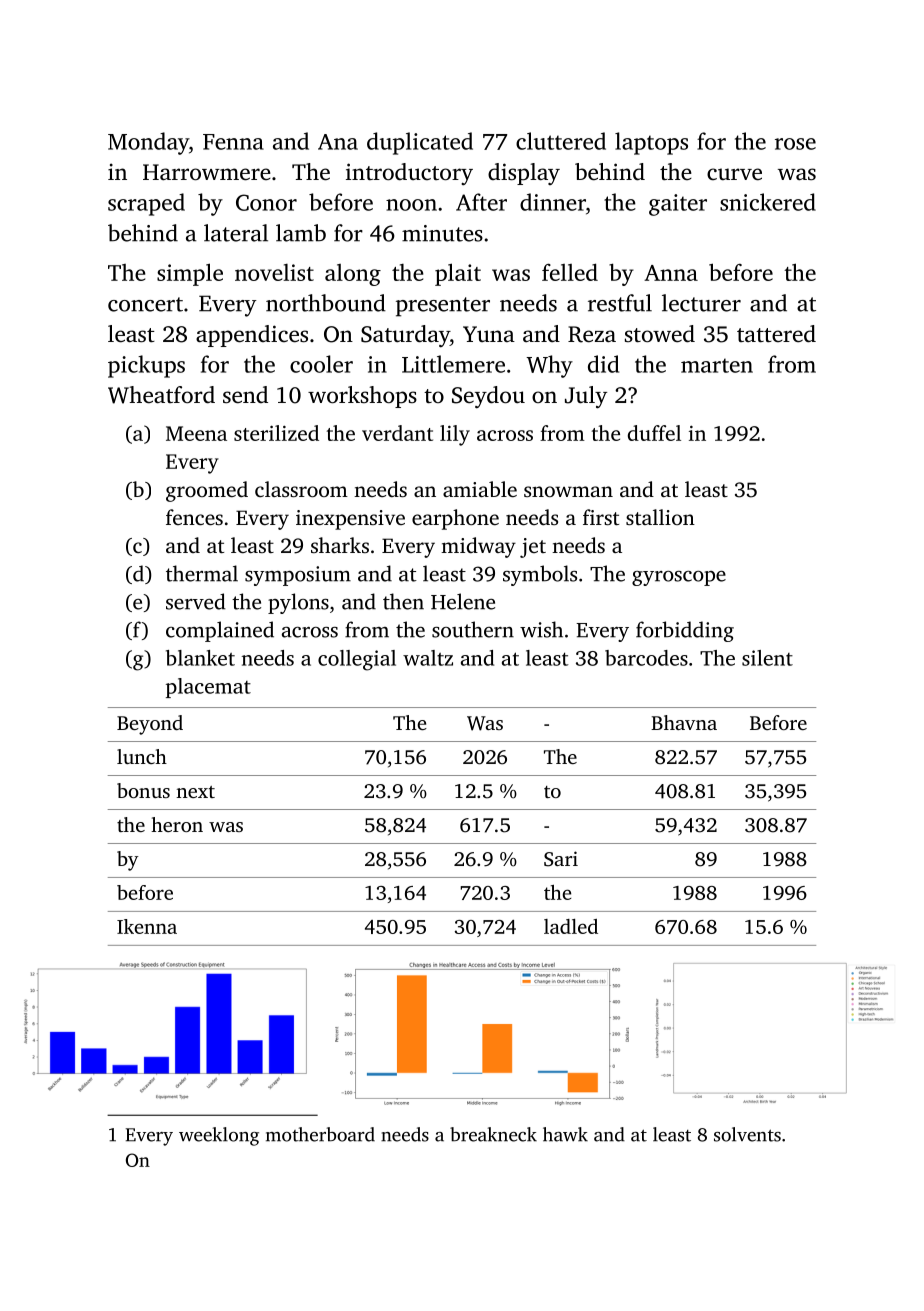 This screenshot has height=1311, width=924. What do you see at coordinates (767, 658) in the screenshot?
I see `silent` at bounding box center [767, 658].
